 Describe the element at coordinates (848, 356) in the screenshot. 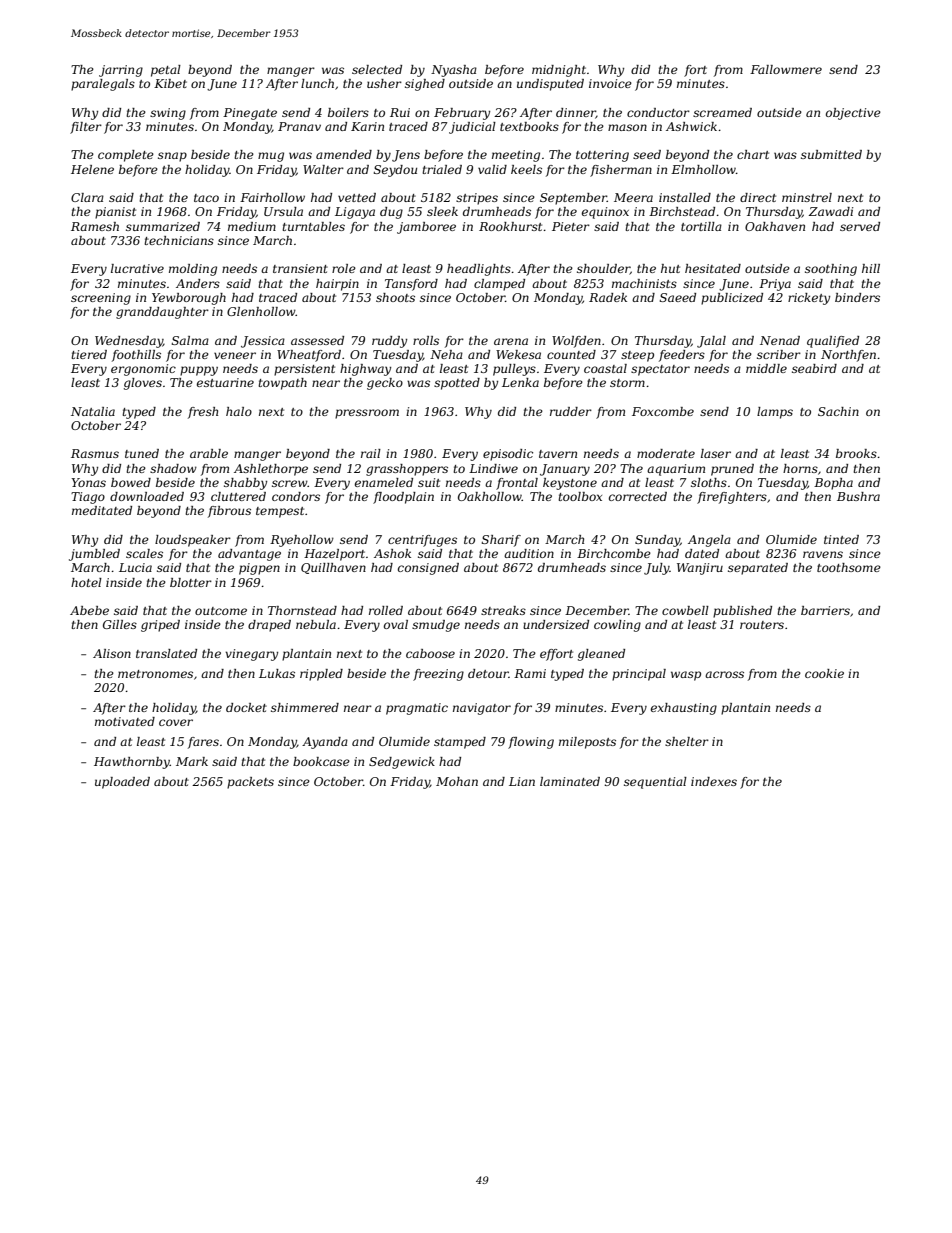

I see `Northfen` at that location.
